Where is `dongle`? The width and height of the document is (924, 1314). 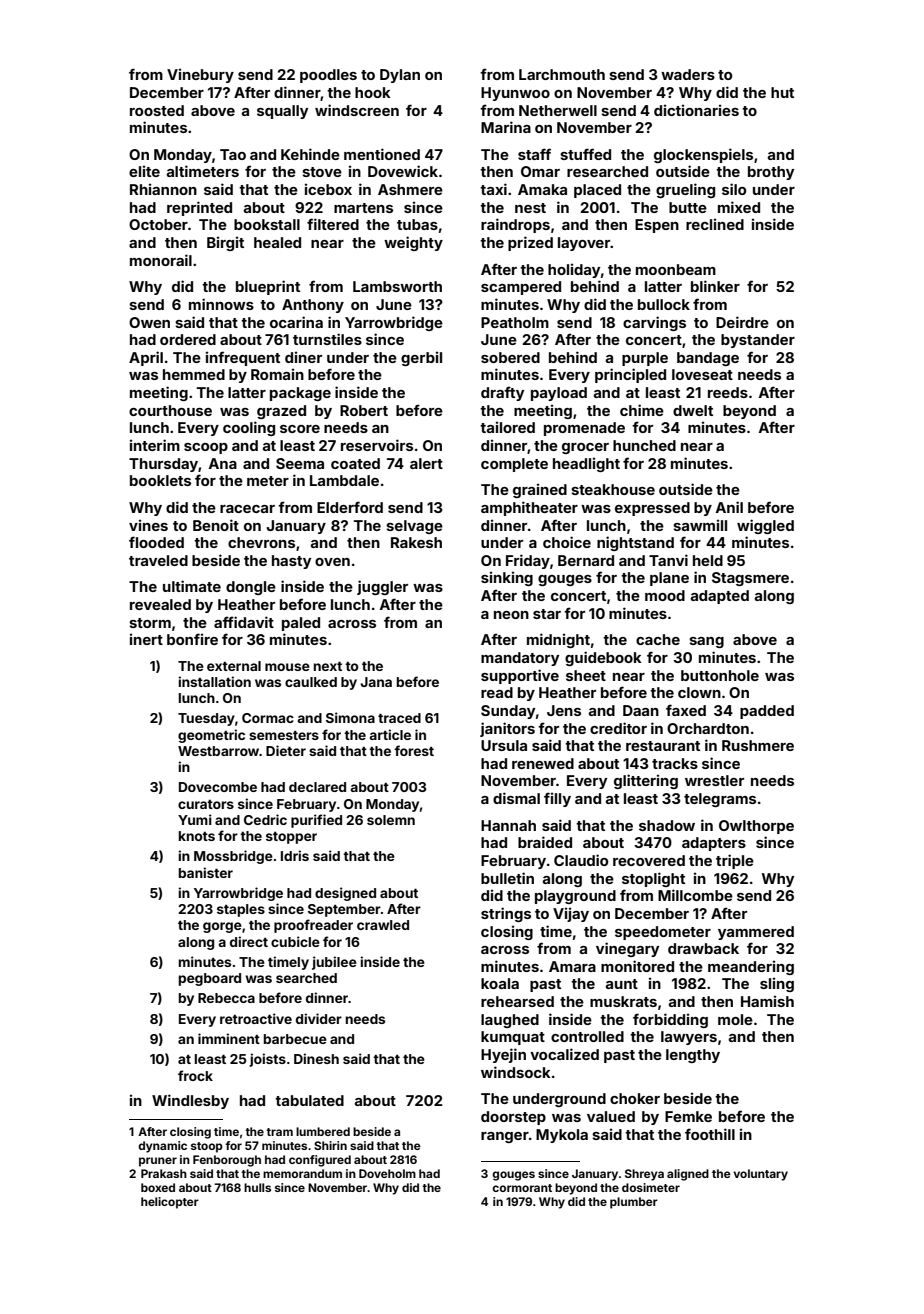 dongle is located at coordinates (251, 588).
